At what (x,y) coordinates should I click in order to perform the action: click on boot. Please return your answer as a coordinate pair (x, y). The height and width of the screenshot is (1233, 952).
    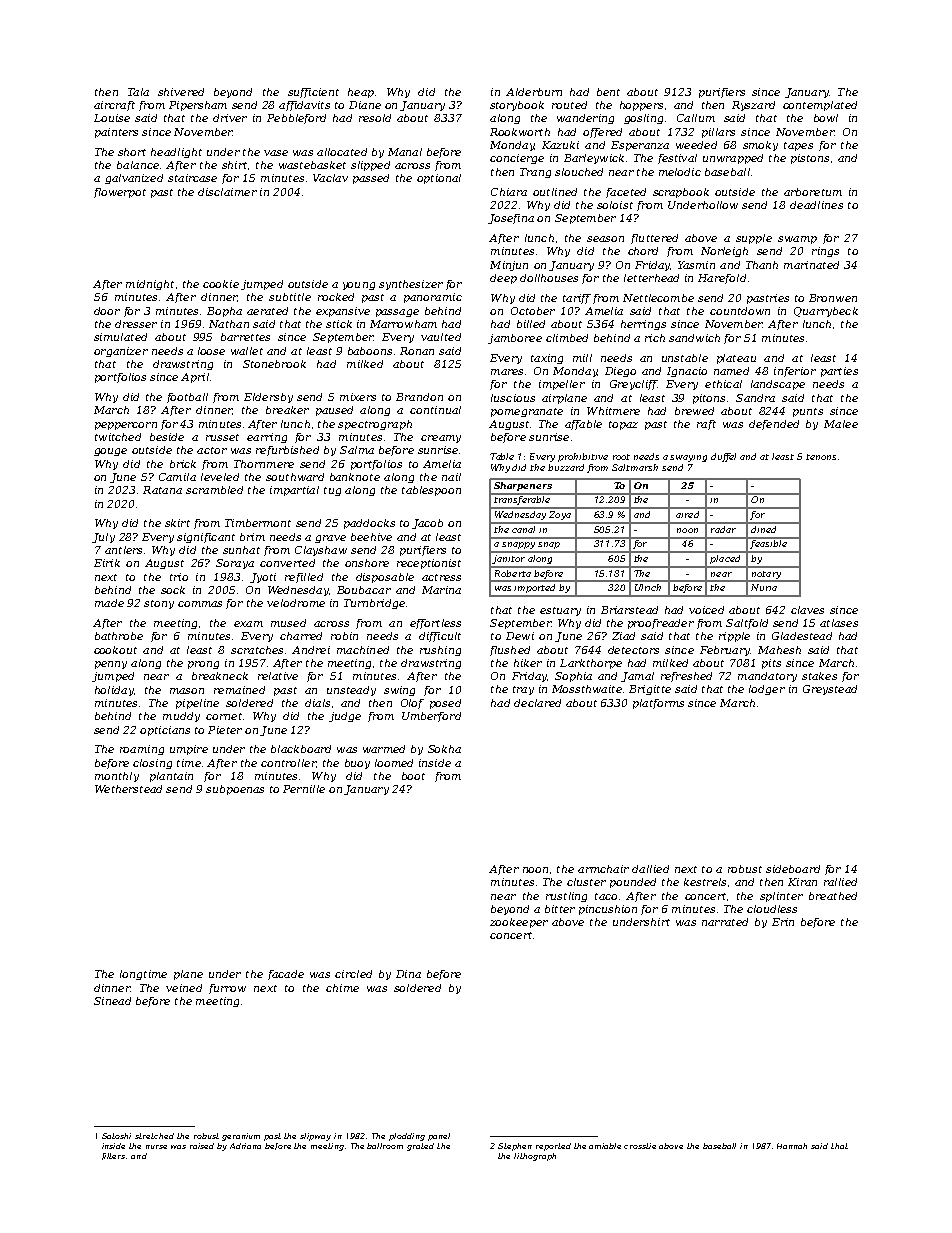
    Looking at the image, I should click on (413, 776).
